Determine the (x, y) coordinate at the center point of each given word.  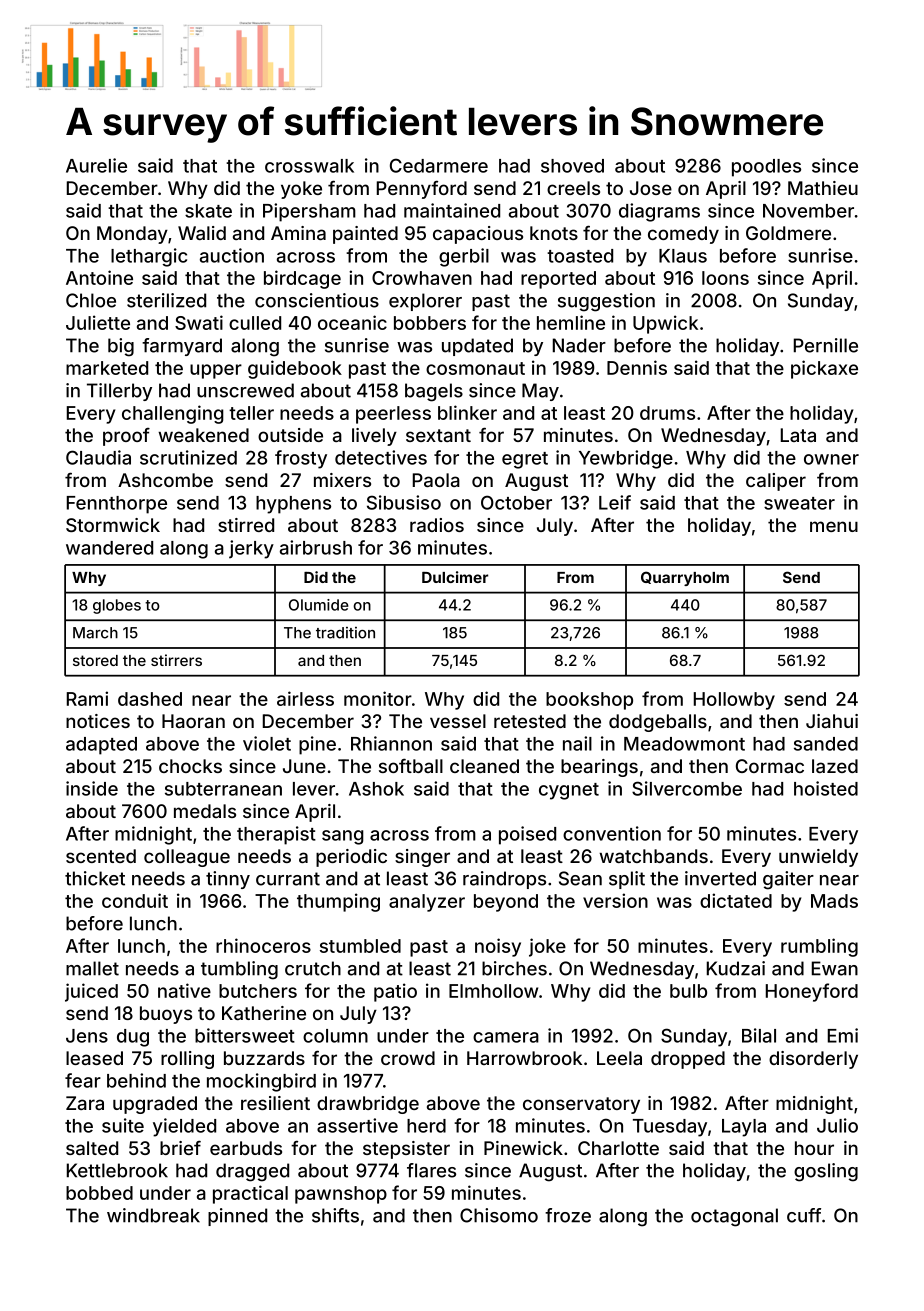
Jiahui (832, 721)
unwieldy (818, 858)
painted (365, 235)
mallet (92, 968)
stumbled (360, 946)
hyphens (293, 505)
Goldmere (788, 233)
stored (95, 660)
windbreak (153, 1215)
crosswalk (309, 166)
